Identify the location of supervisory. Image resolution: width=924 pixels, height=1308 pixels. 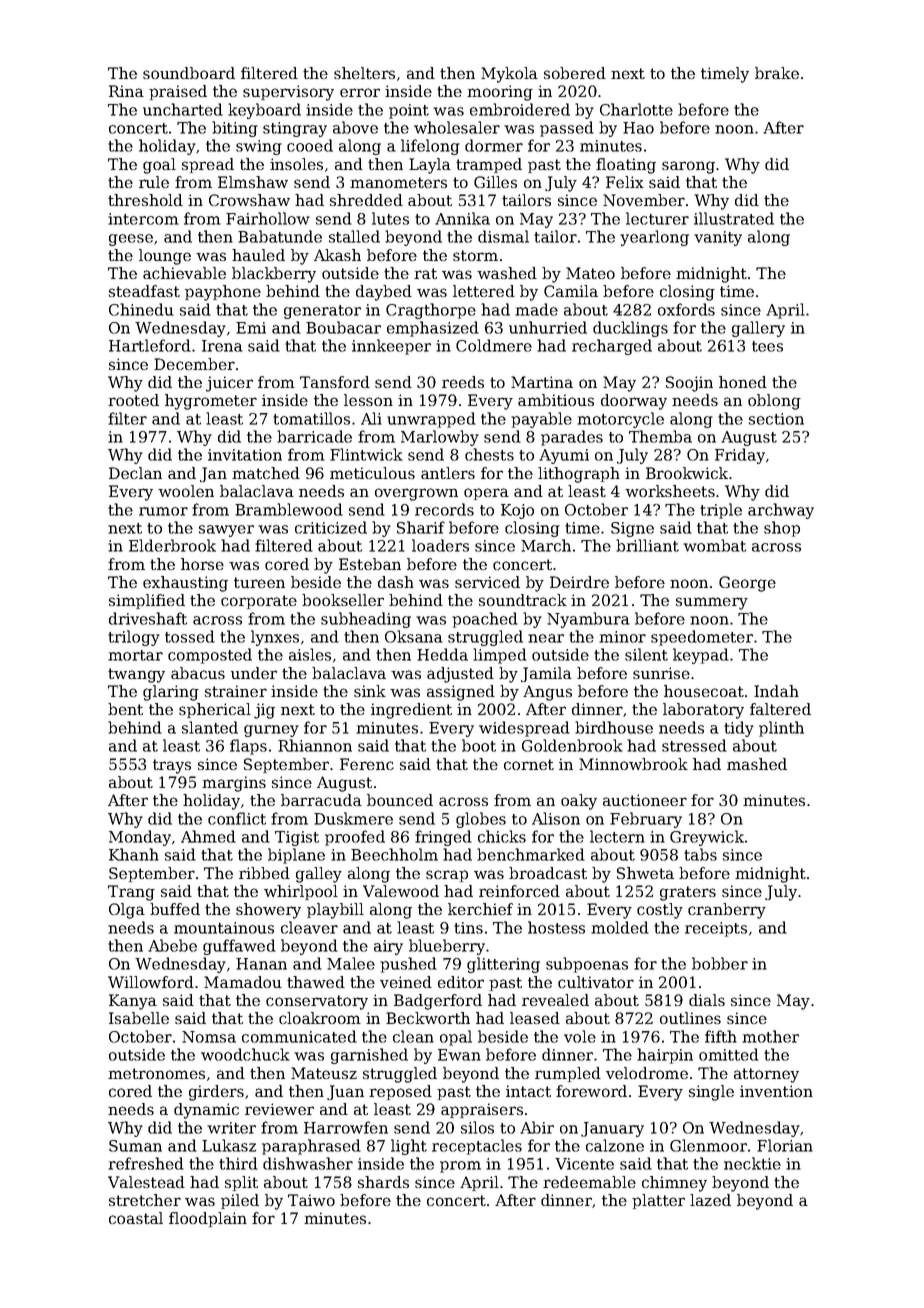
(288, 93).
